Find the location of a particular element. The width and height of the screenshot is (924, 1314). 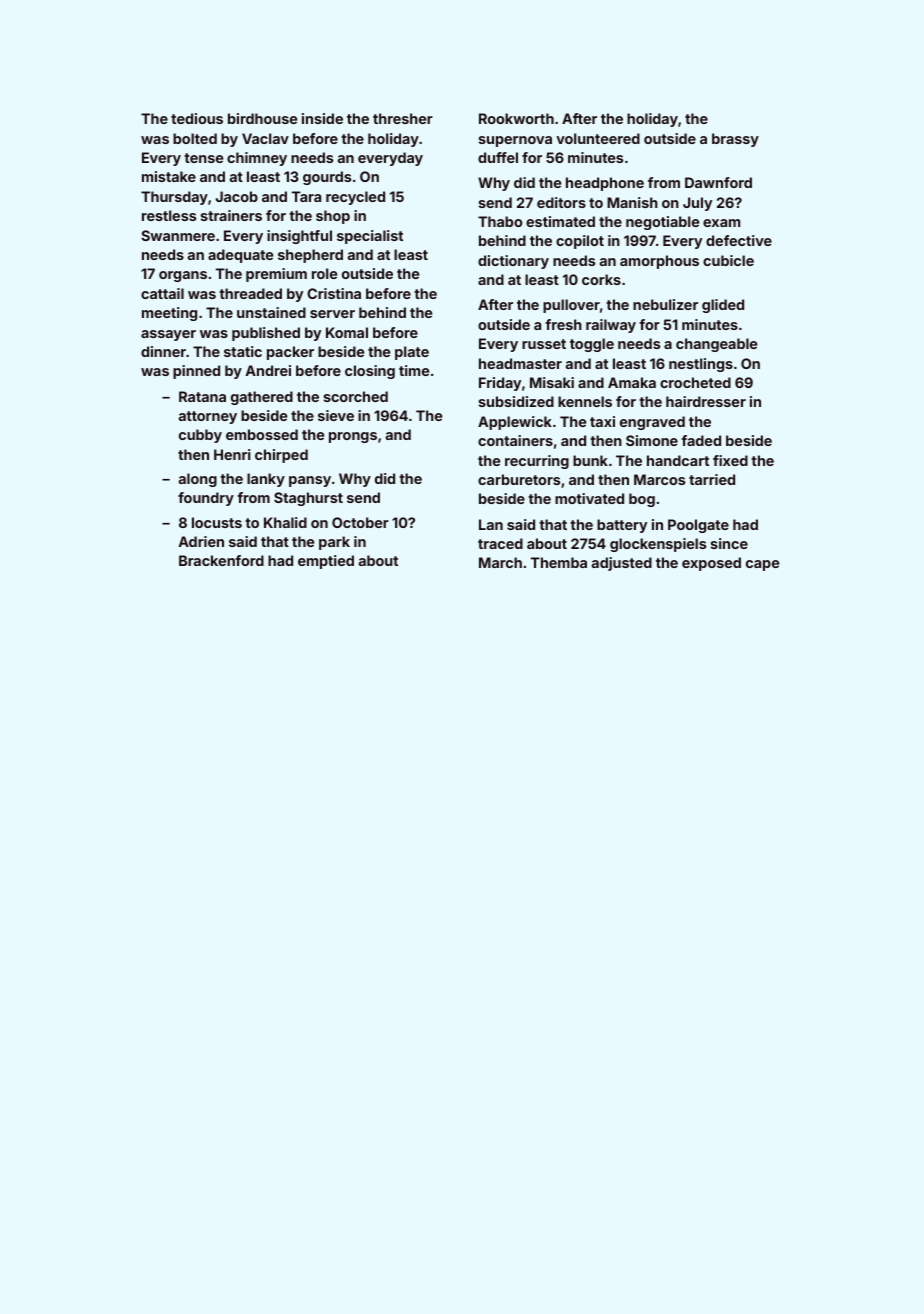

adjusted is located at coordinates (622, 564).
